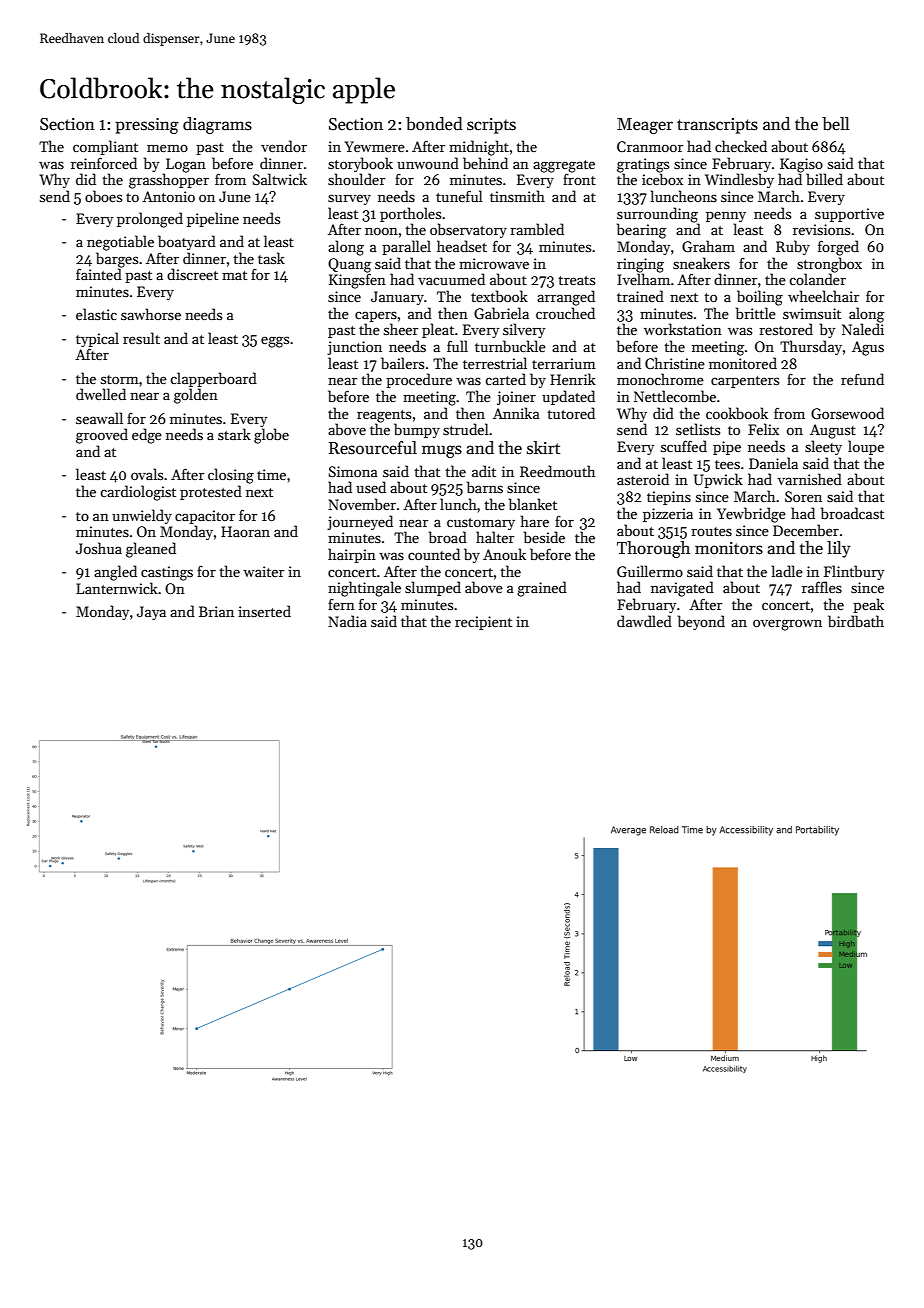 The width and height of the page is (924, 1308). Describe the element at coordinates (836, 124) in the page. I see `bell` at that location.
